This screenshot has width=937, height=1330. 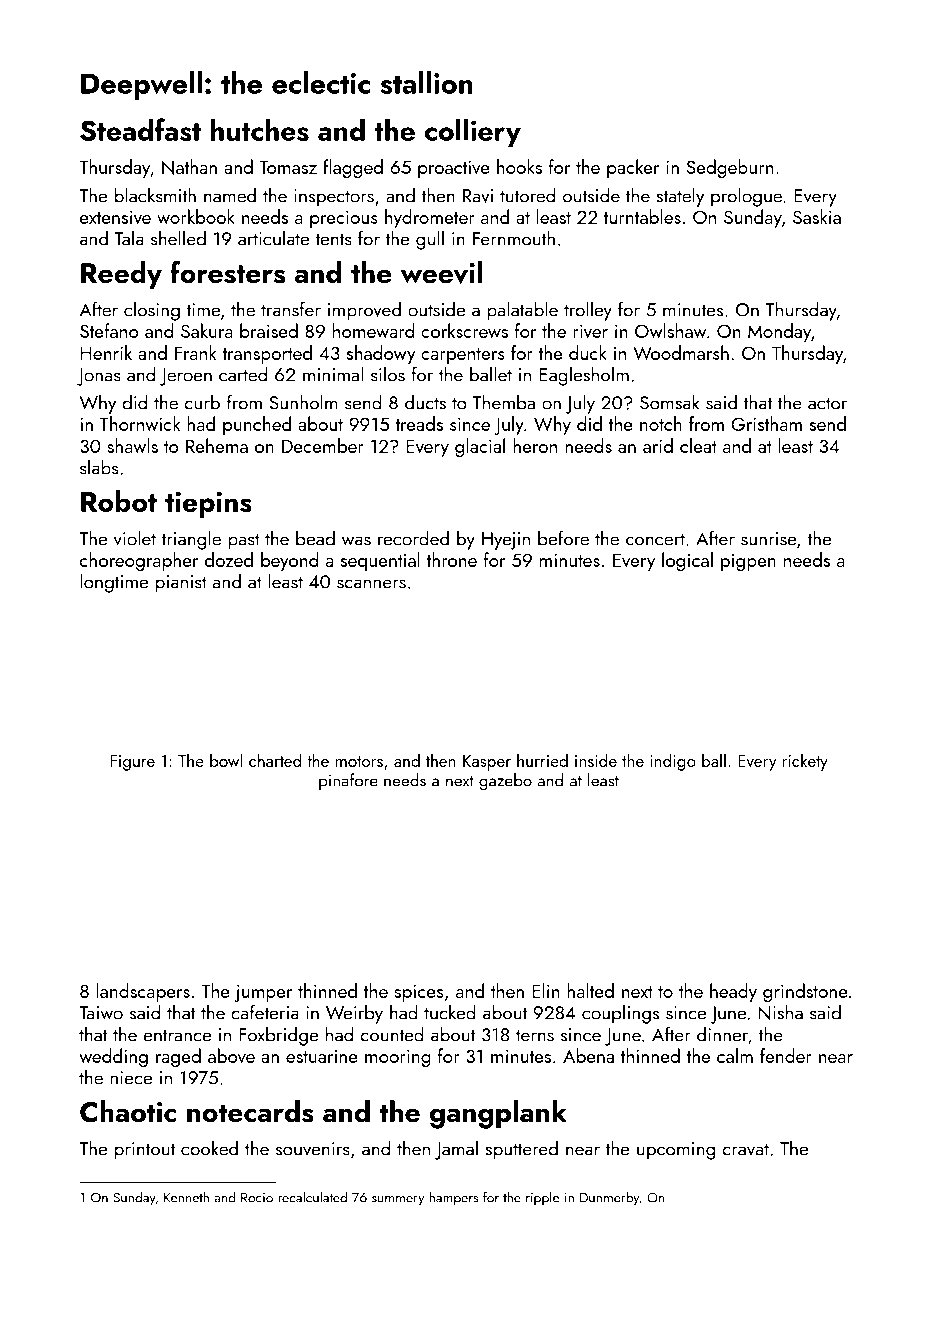 I want to click on foresters, so click(x=227, y=272).
